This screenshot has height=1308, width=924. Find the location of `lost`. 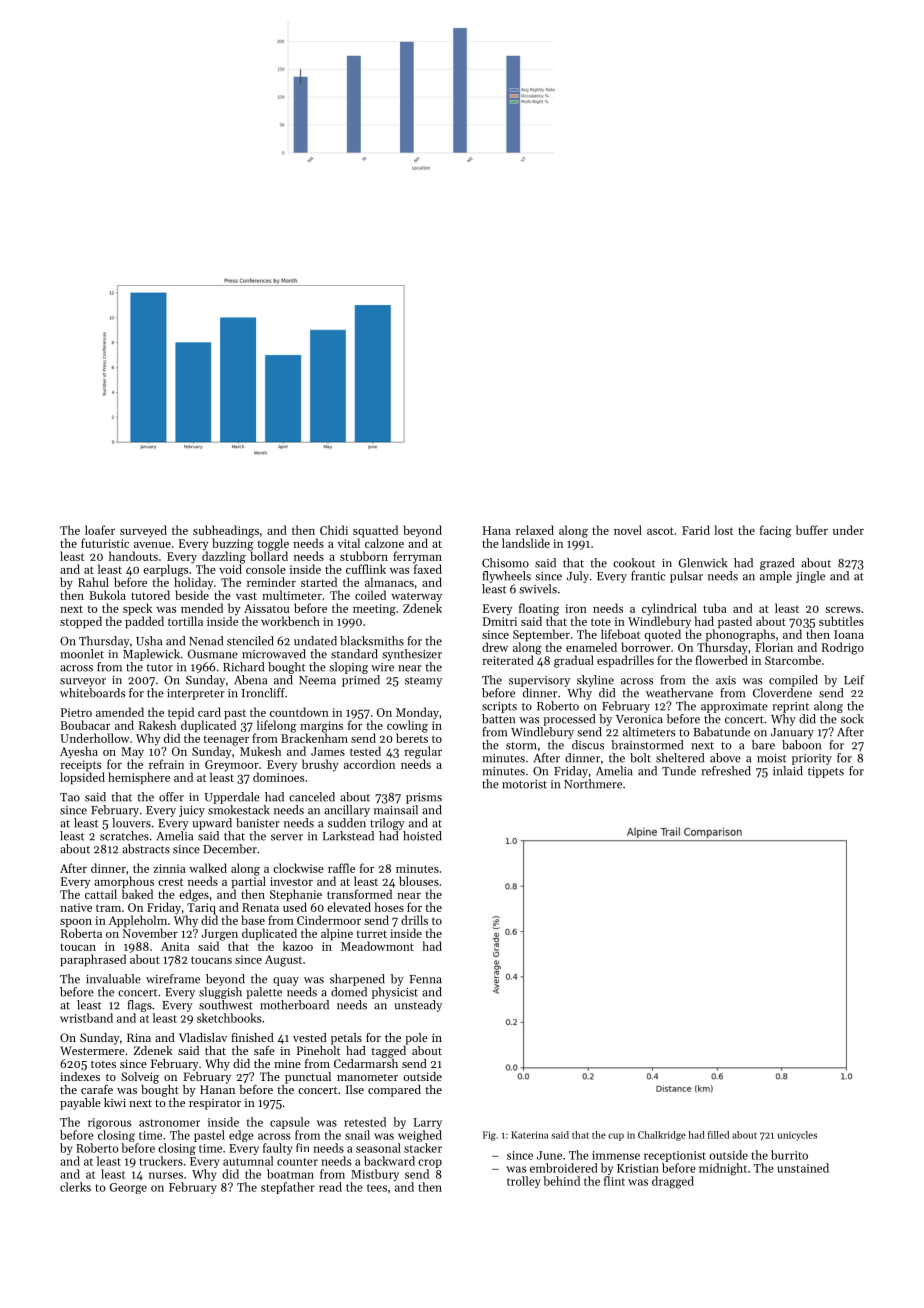

lost is located at coordinates (723, 530).
